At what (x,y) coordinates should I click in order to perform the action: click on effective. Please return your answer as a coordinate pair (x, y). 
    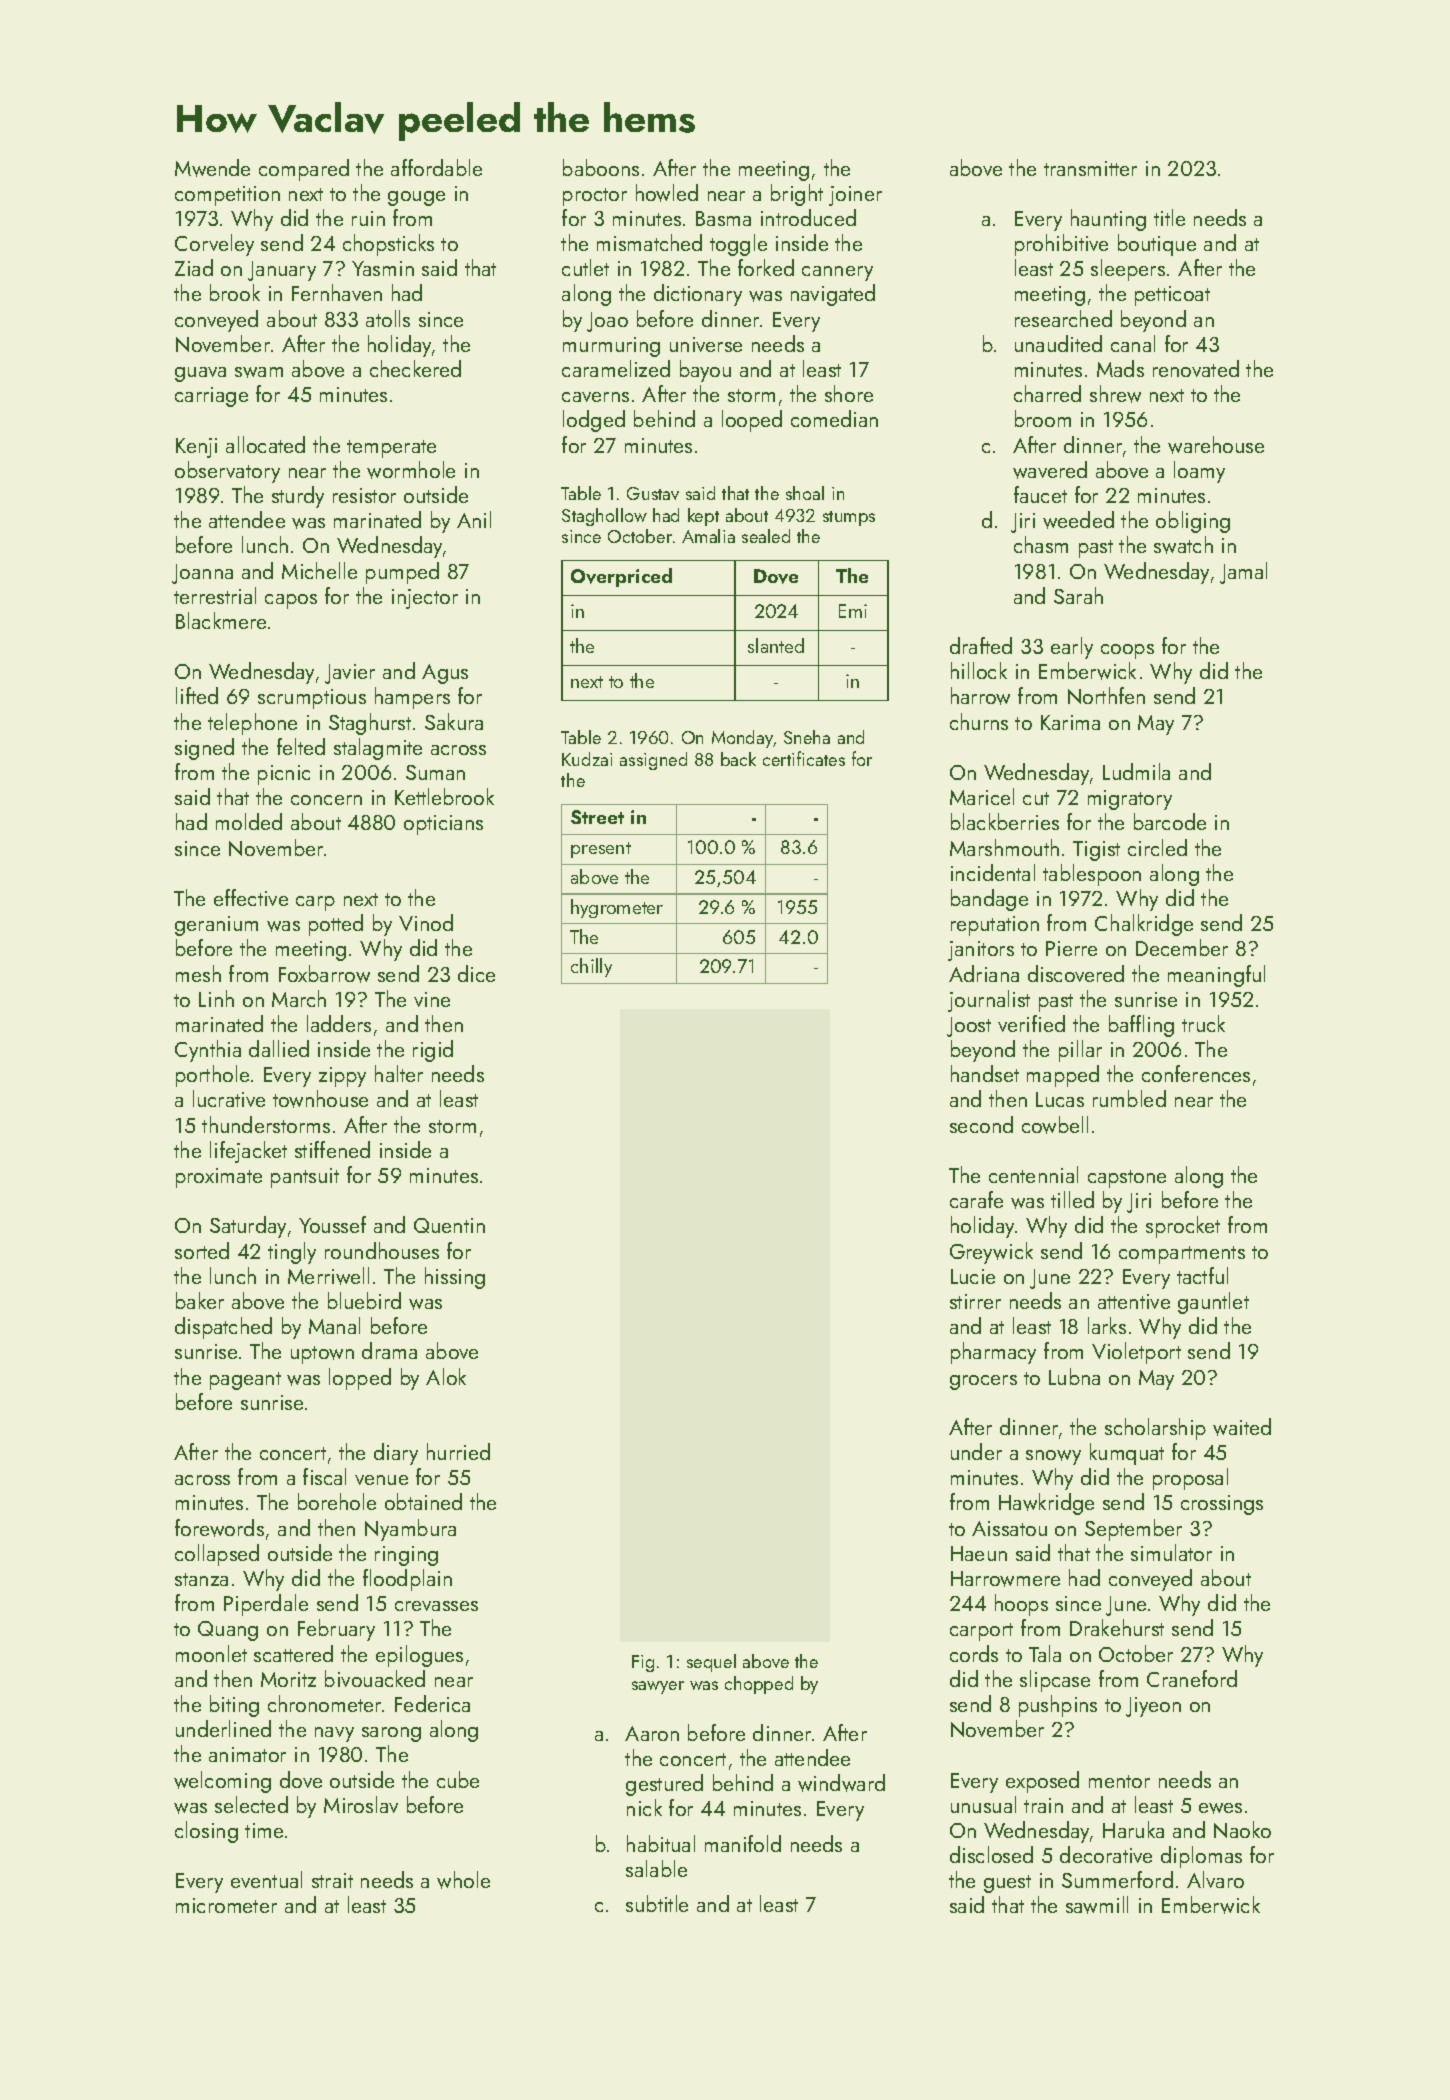
    Looking at the image, I should click on (251, 897).
